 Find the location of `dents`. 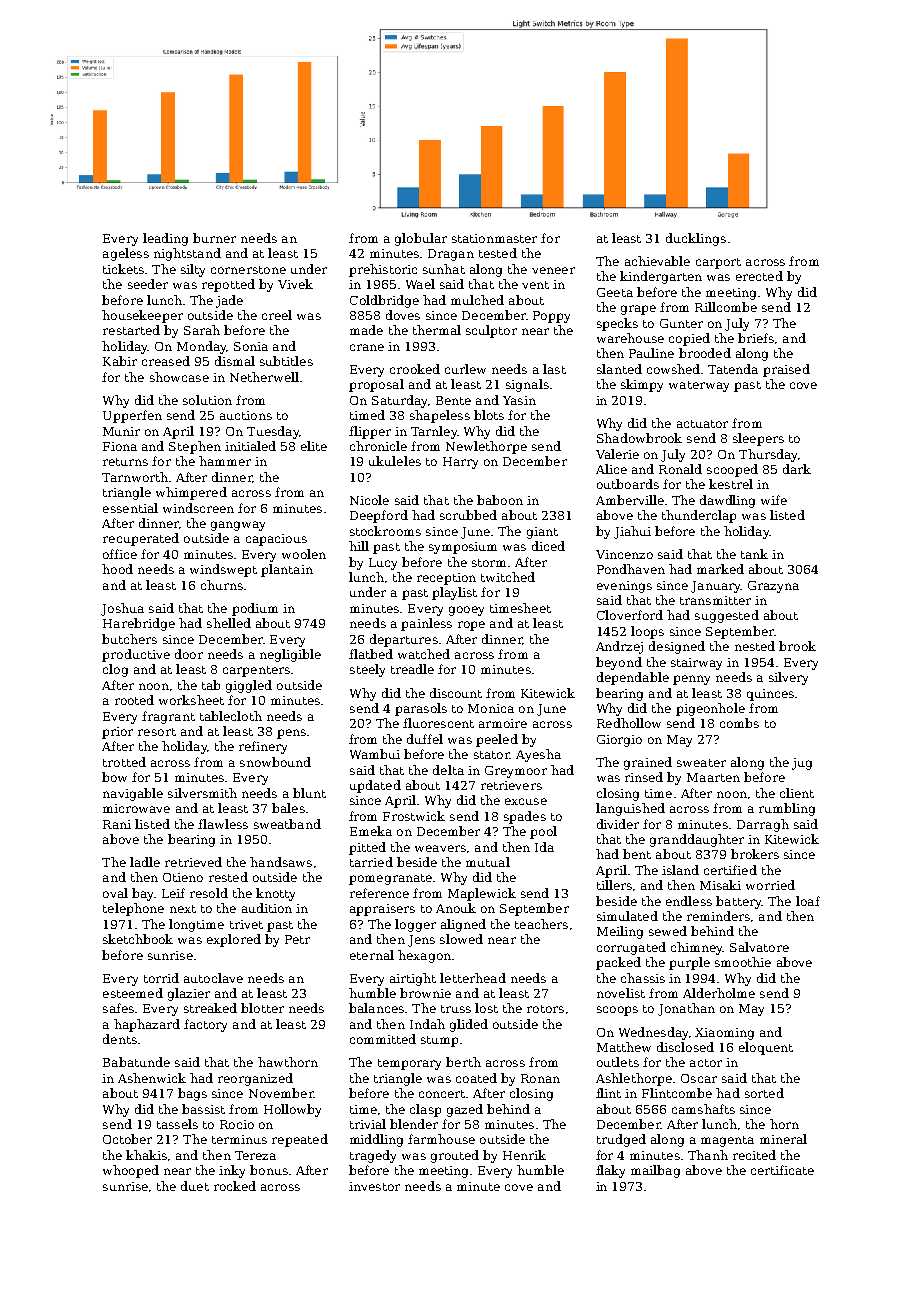

dents is located at coordinates (120, 1039).
